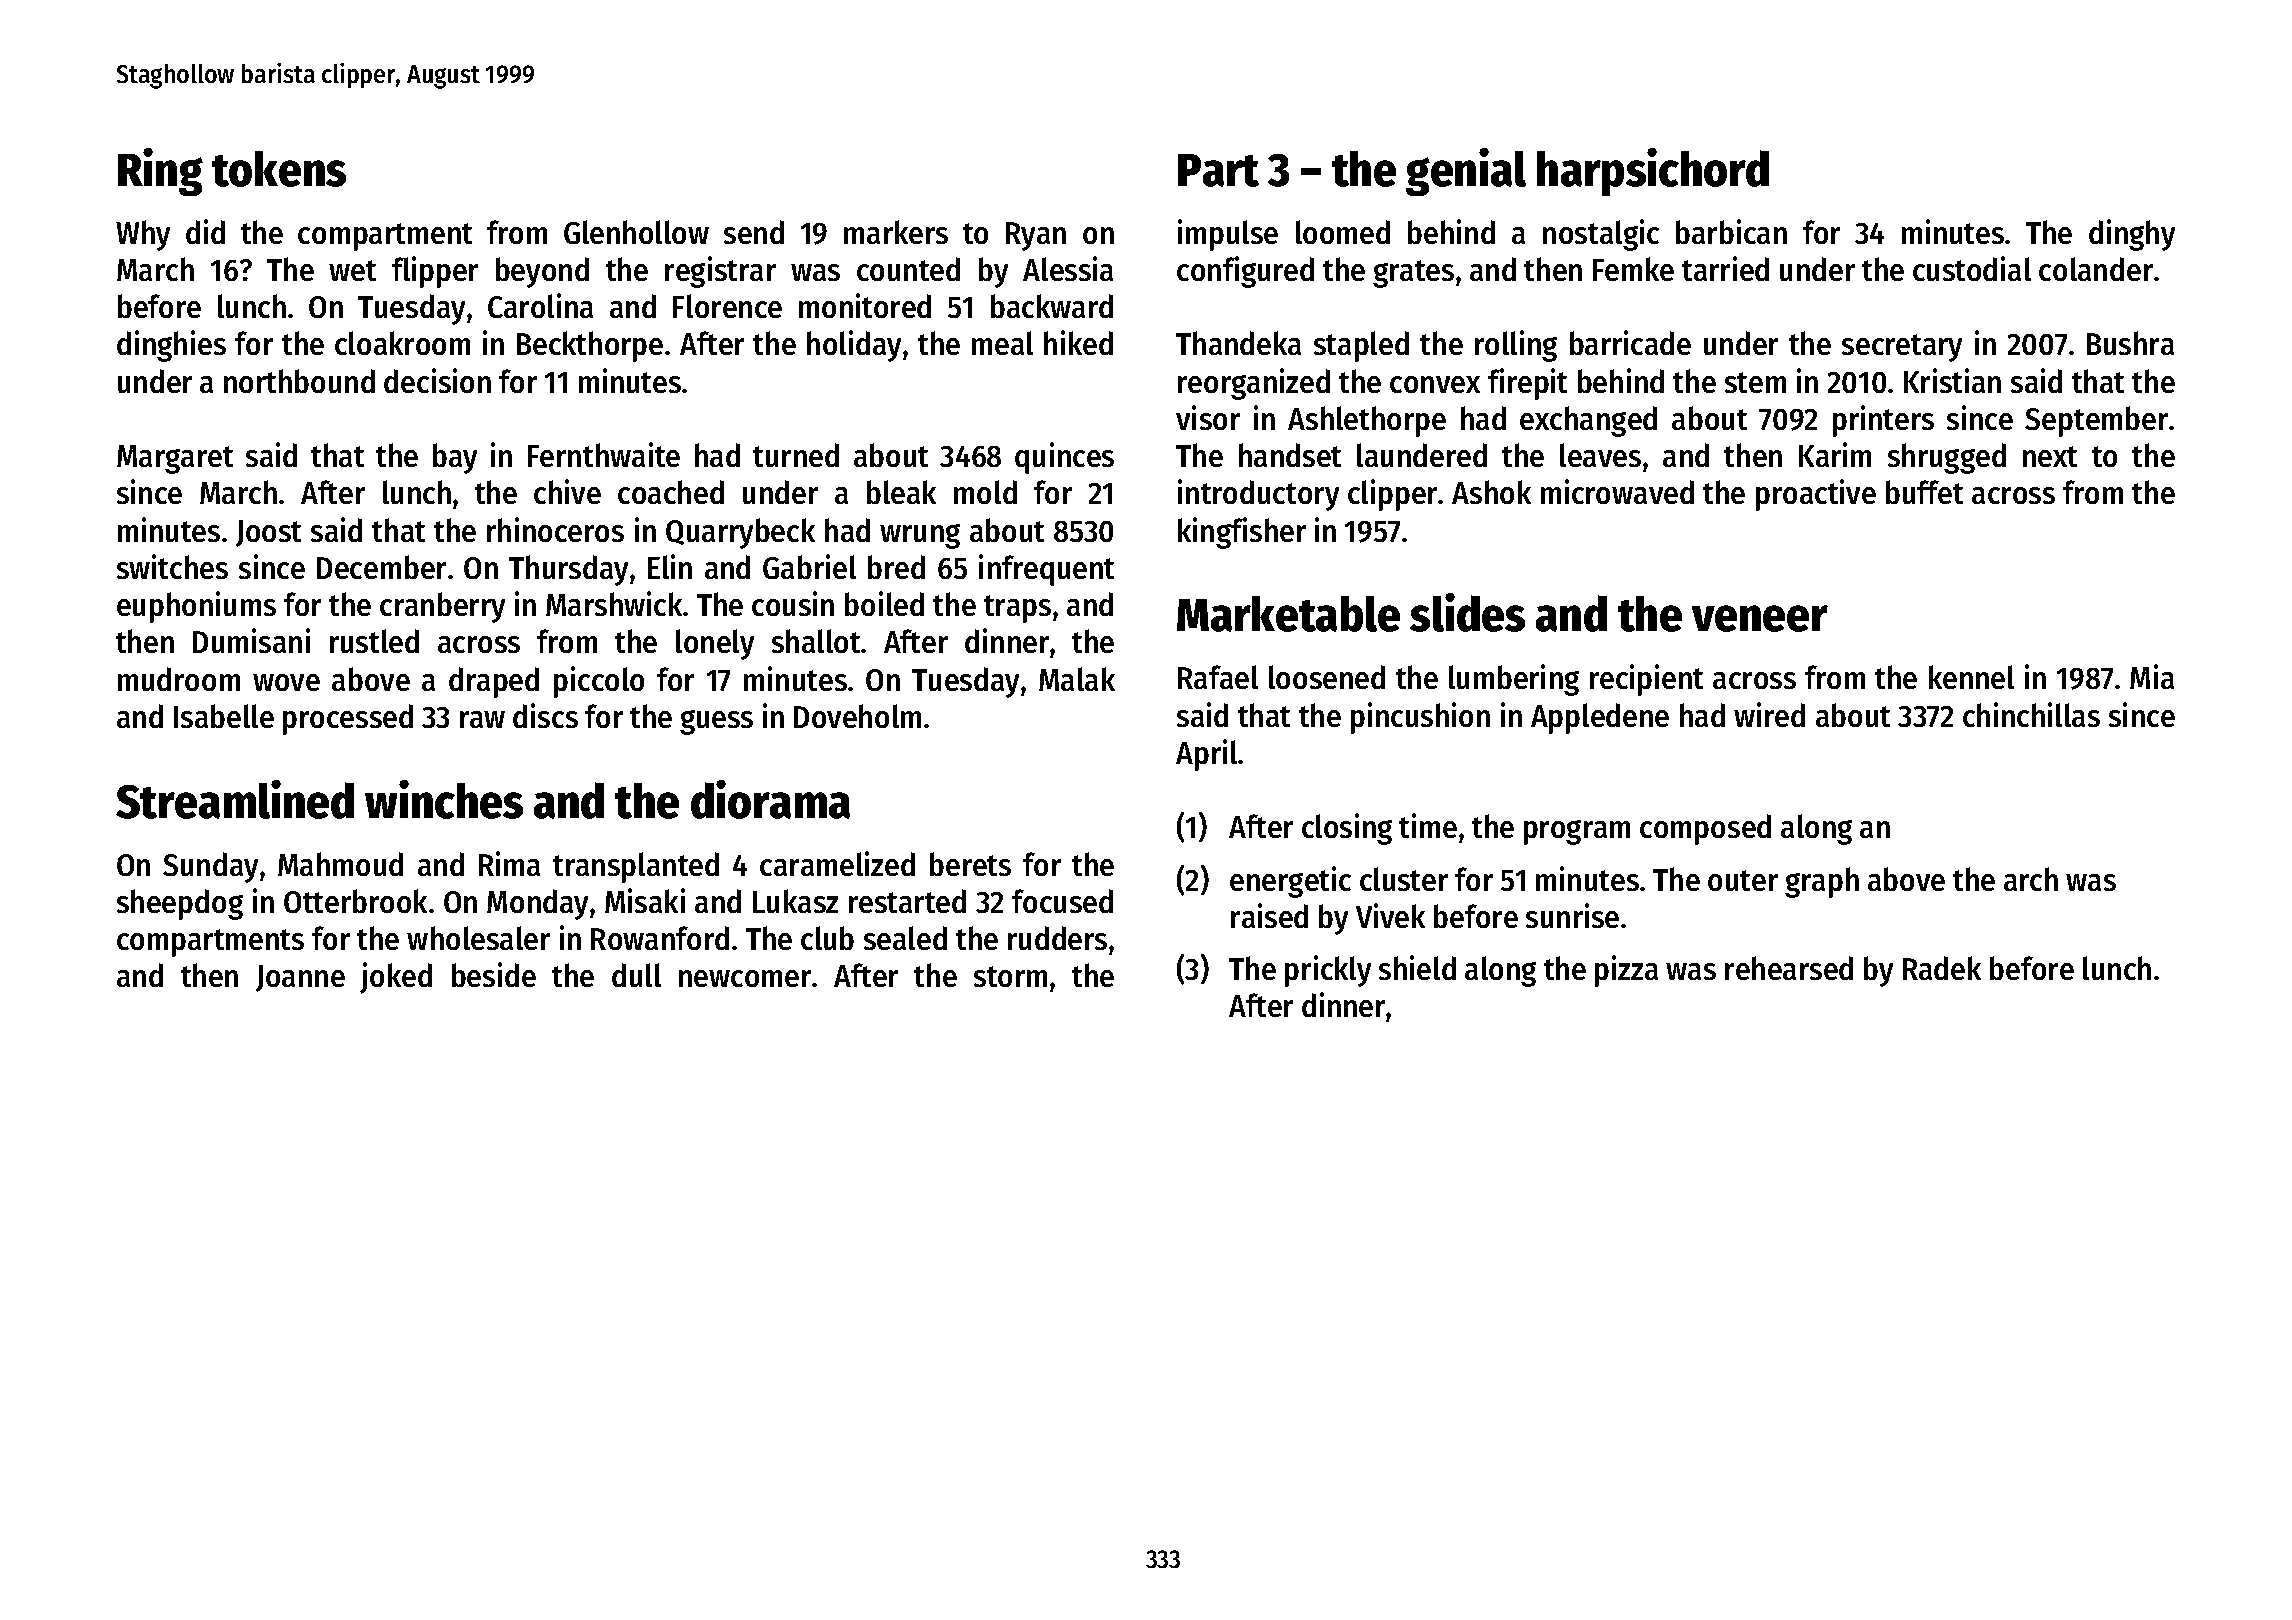 The image size is (2292, 1620). What do you see at coordinates (279, 169) in the screenshot?
I see `tokens` at bounding box center [279, 169].
